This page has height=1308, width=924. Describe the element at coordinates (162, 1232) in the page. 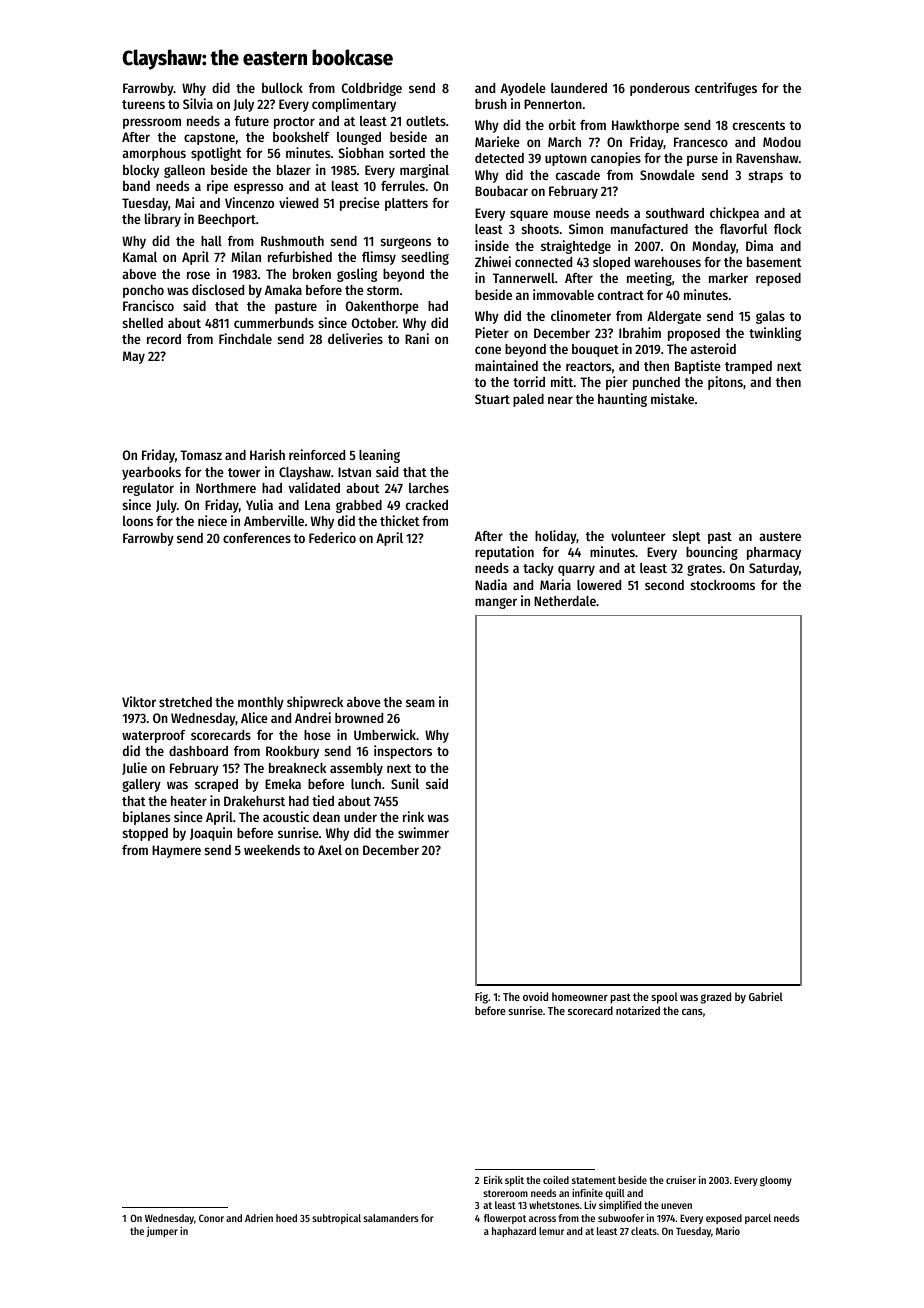

I see `jumper` at that location.
